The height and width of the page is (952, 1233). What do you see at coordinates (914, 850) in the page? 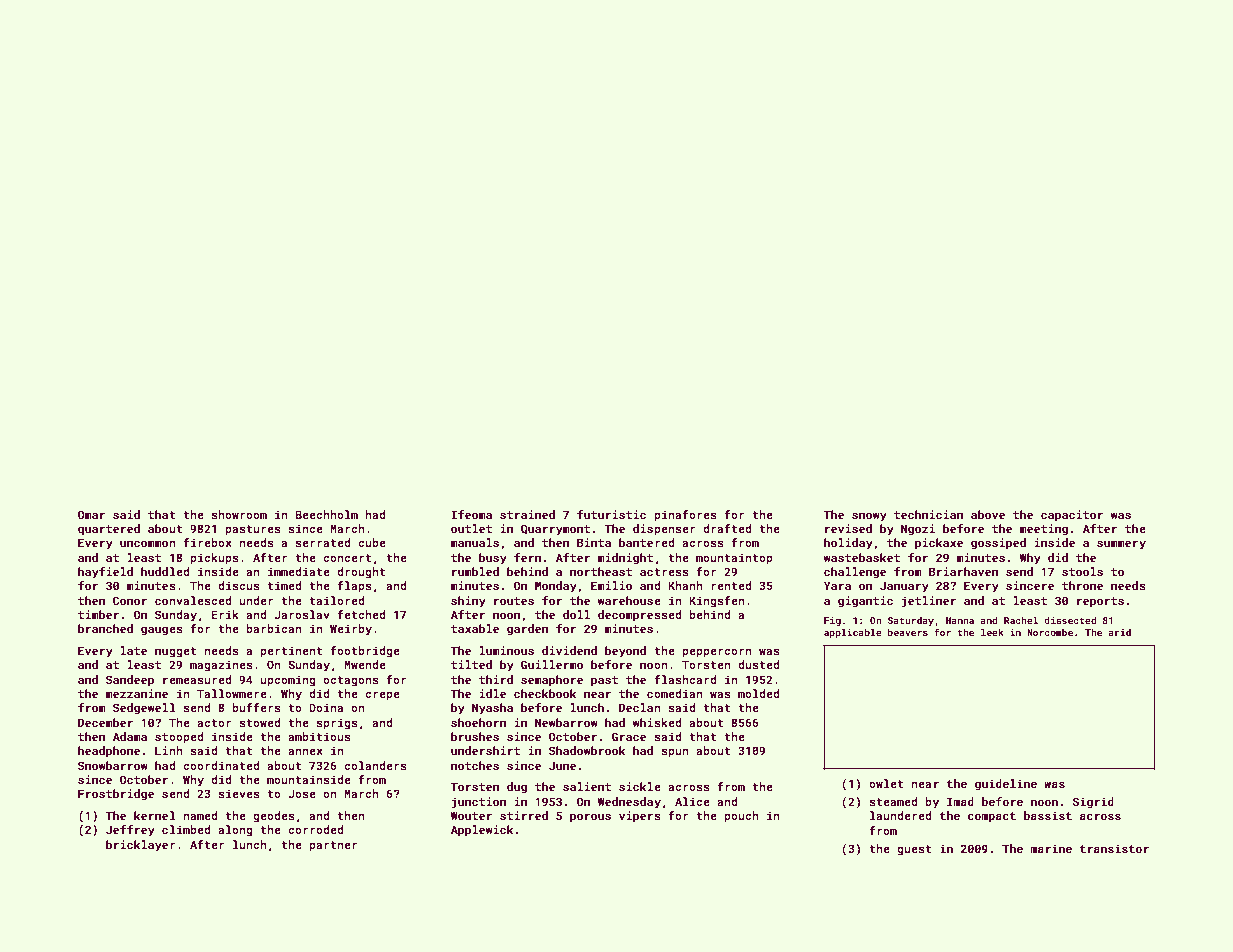
I see `guest` at bounding box center [914, 850].
